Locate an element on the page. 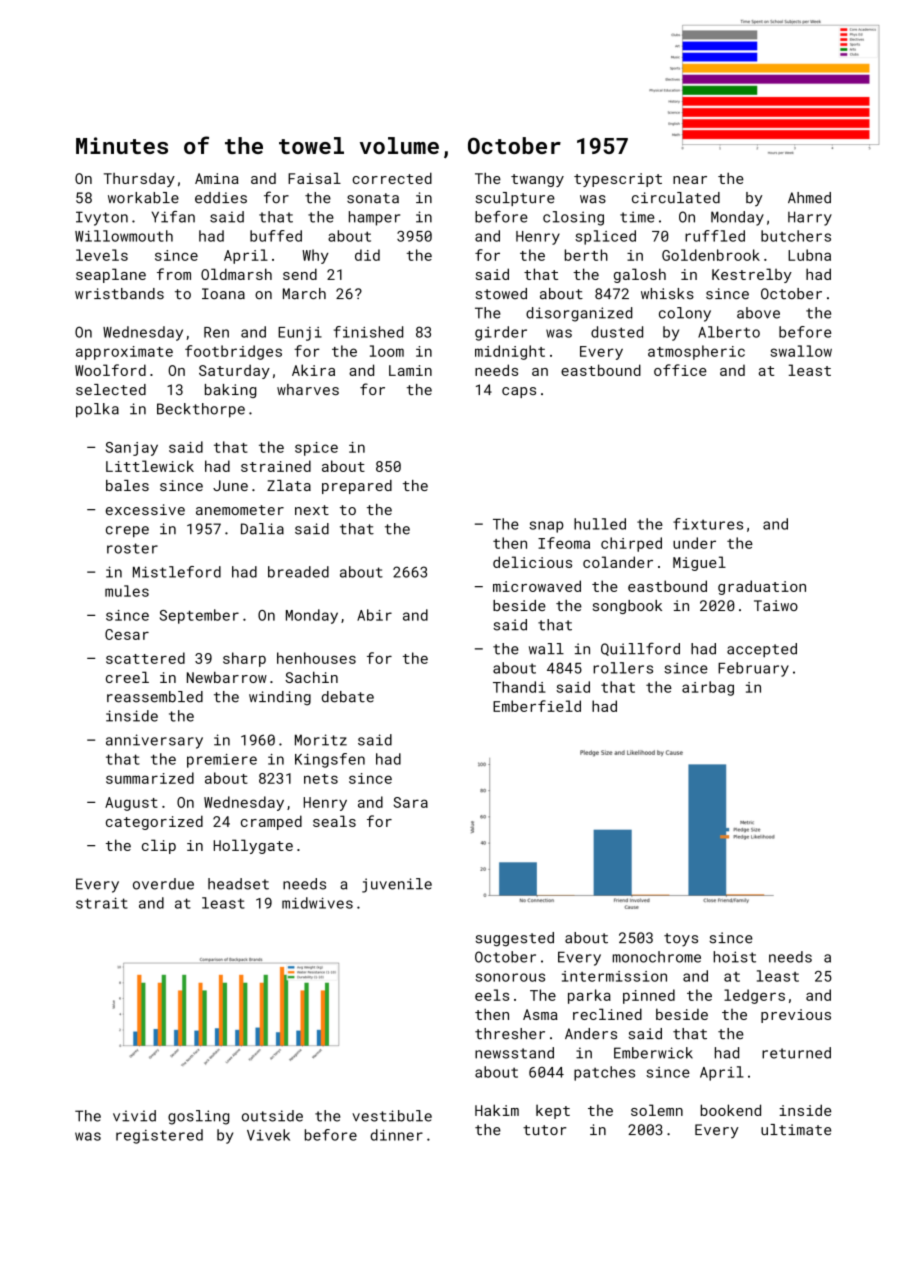 The image size is (907, 1288). ultimate is located at coordinates (796, 1129).
